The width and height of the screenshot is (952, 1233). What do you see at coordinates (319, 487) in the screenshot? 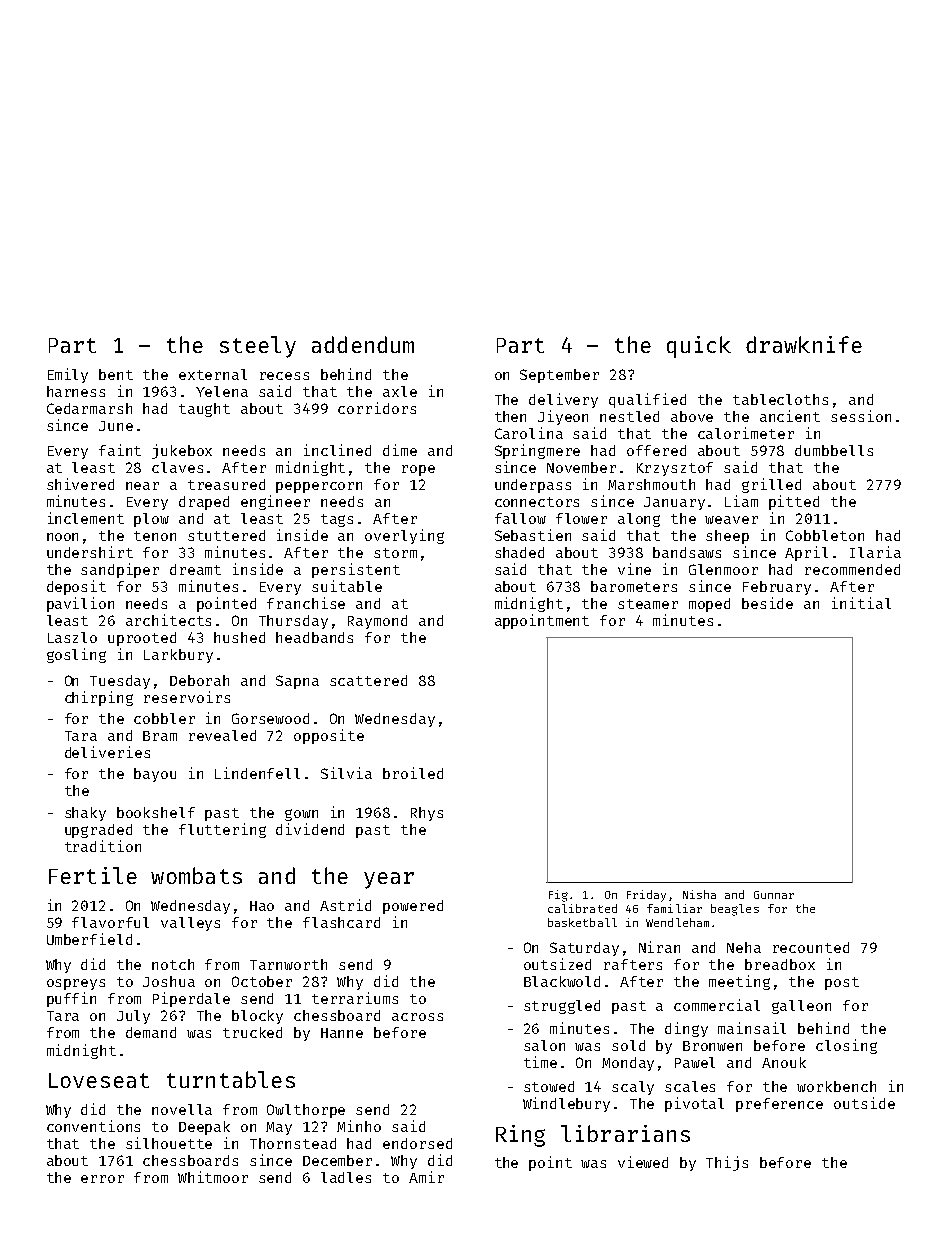
I see `peppercorn` at bounding box center [319, 487].
